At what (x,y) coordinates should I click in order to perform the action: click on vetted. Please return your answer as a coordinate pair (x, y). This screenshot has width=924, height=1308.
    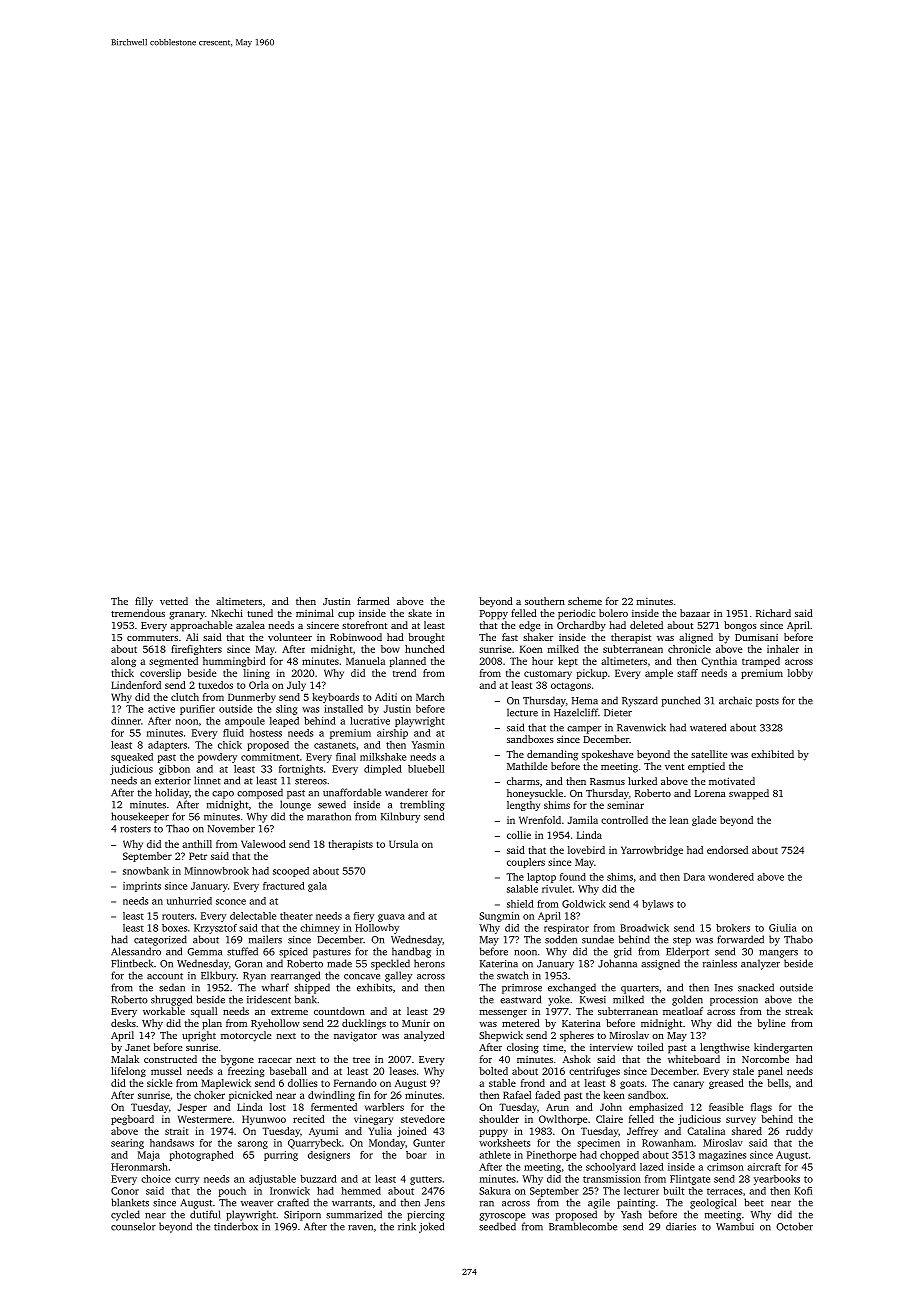
    Looking at the image, I should click on (174, 601).
